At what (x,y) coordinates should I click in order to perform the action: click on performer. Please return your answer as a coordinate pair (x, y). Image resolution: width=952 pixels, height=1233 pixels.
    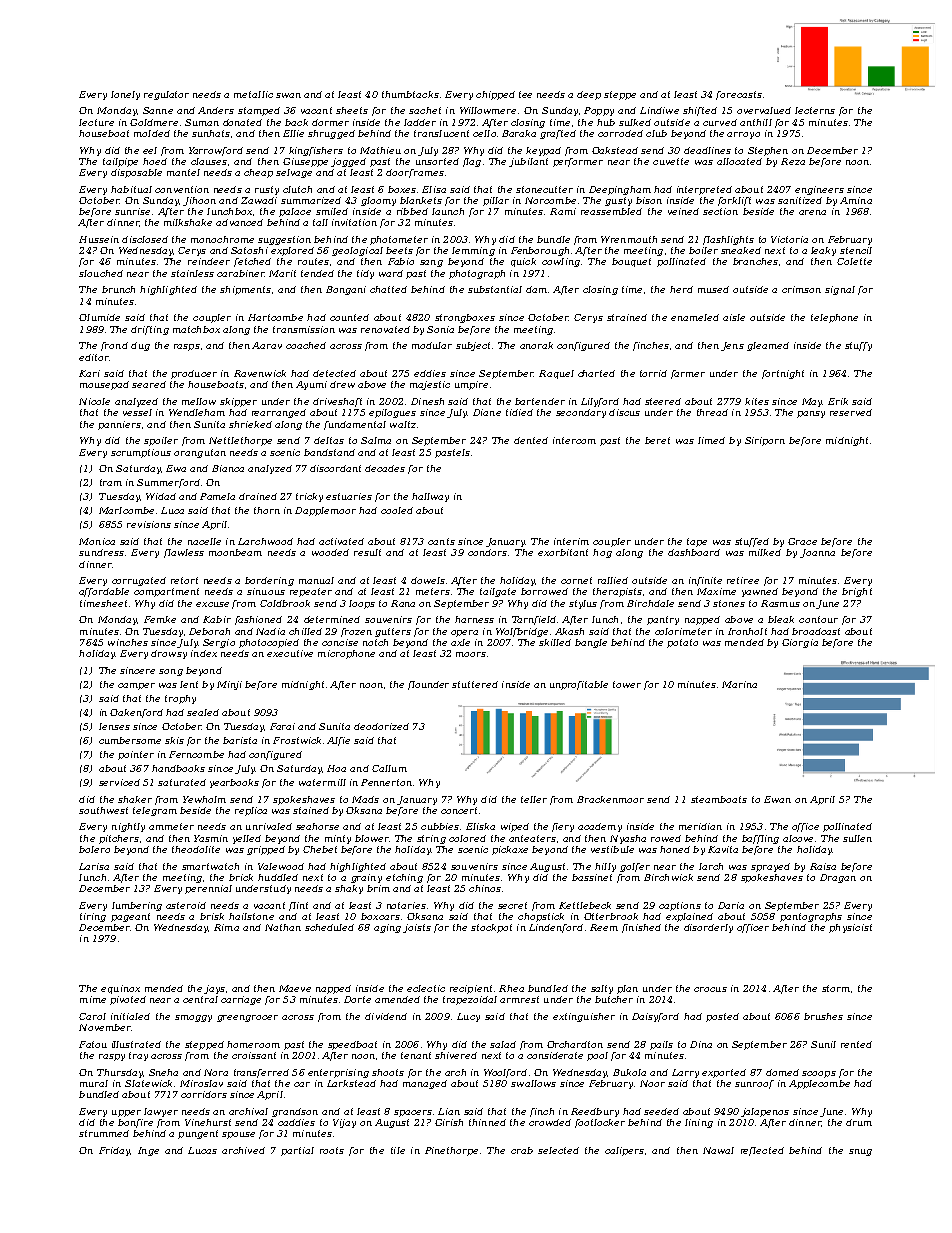
    Looking at the image, I should click on (578, 162).
